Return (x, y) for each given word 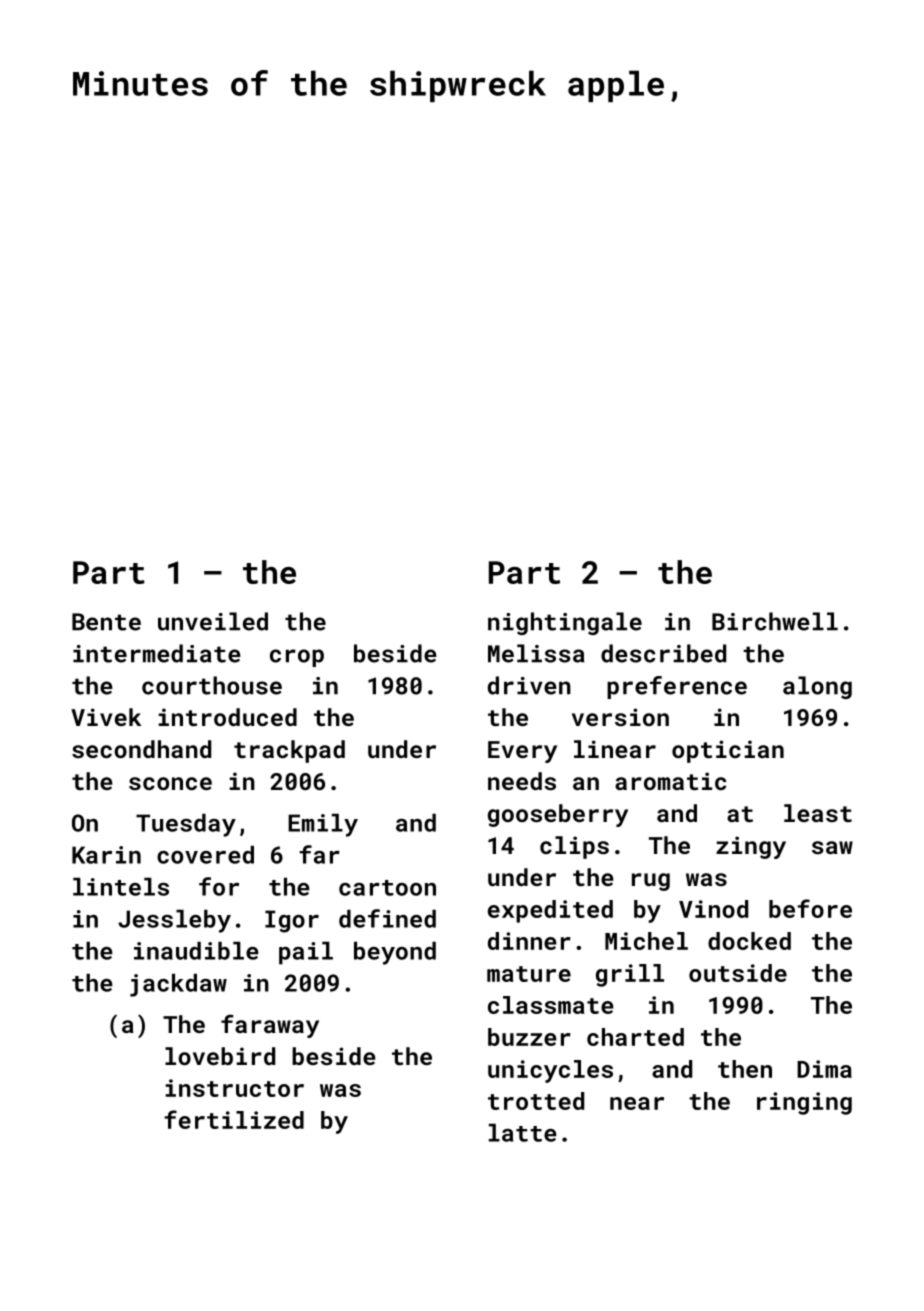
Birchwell (775, 621)
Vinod (713, 909)
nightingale (565, 623)
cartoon (387, 888)
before (810, 908)
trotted (536, 1101)
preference (677, 687)
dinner (529, 941)
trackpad (289, 751)
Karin (106, 855)
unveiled (213, 621)
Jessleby (174, 921)
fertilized (234, 1119)
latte (523, 1133)
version (620, 717)
